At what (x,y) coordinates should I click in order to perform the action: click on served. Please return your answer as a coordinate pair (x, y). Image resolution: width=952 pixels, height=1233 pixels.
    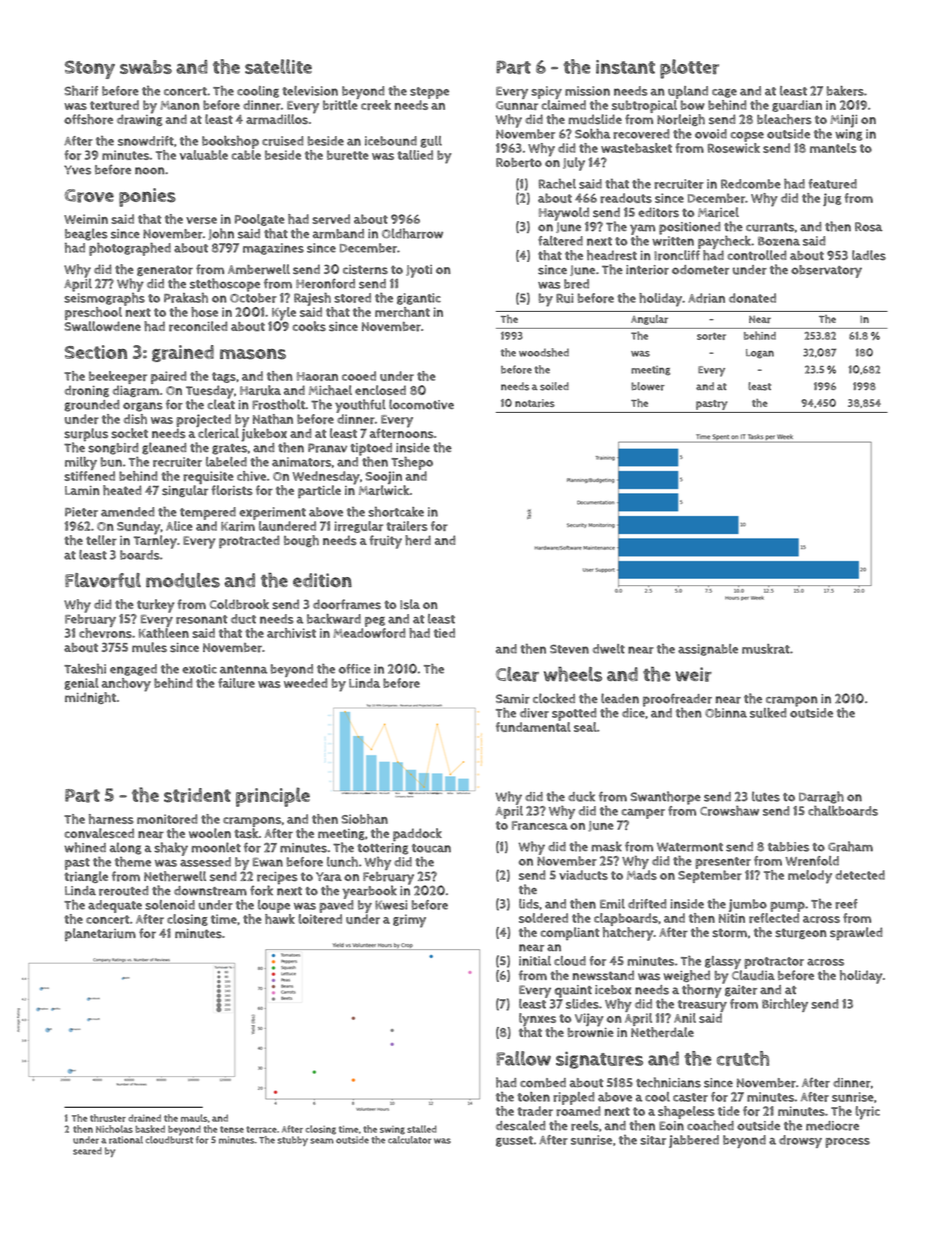
    Looking at the image, I should click on (331, 219).
